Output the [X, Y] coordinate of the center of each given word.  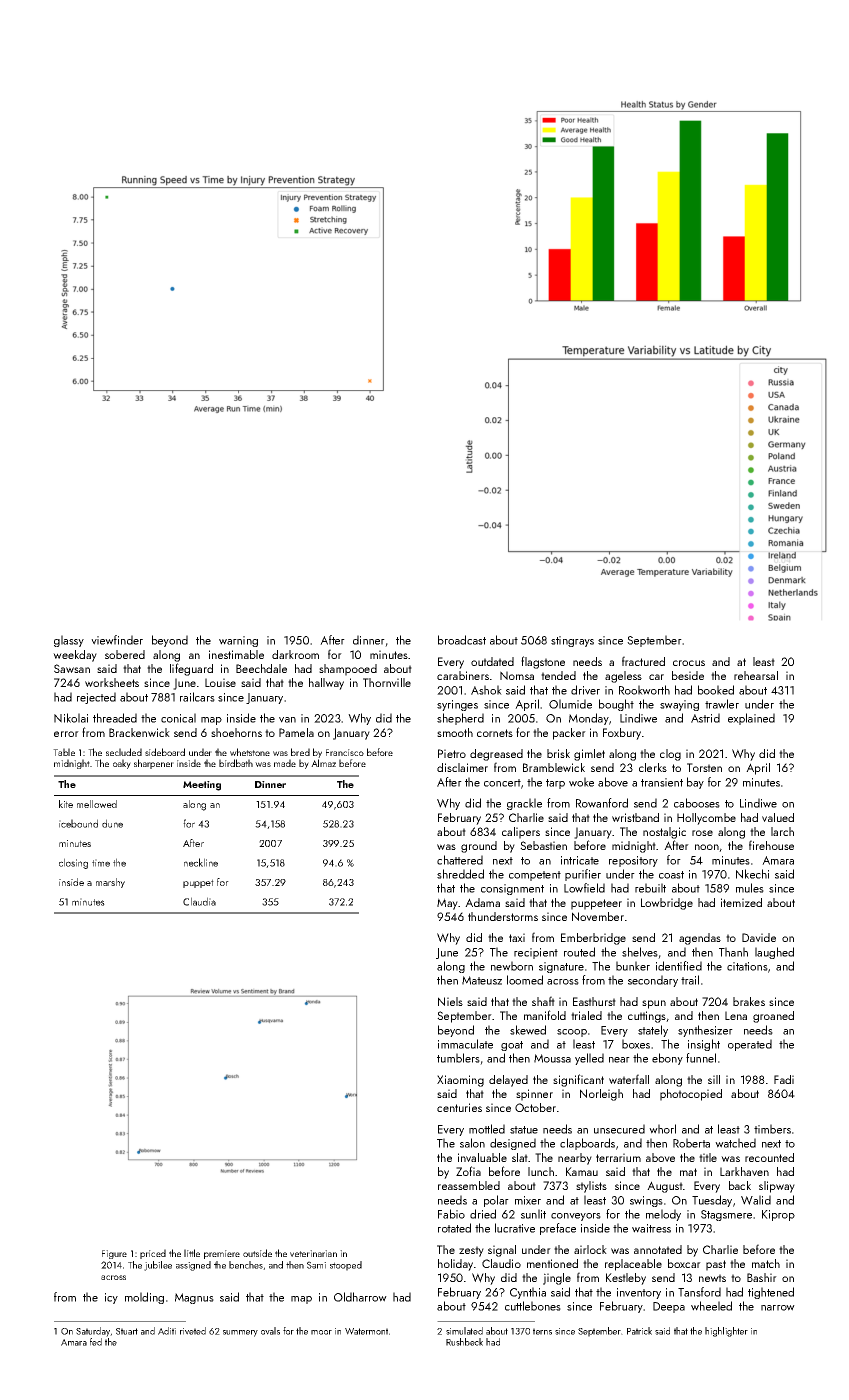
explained [751, 719]
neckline [201, 862]
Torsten [704, 767]
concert [502, 783]
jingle [557, 1279]
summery [240, 1333]
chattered [460, 860]
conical [178, 718]
